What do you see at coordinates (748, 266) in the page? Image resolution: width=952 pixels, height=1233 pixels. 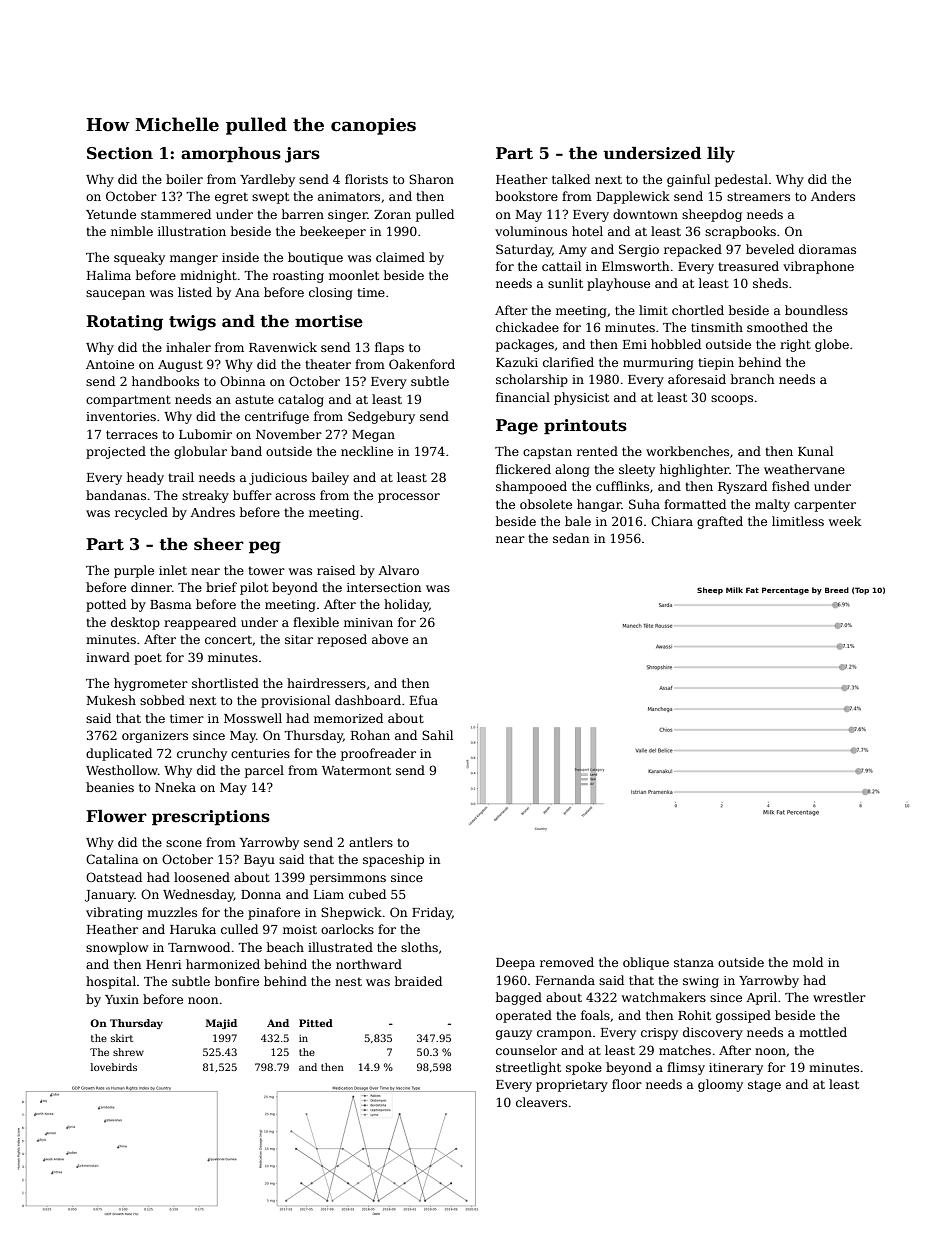 I see `treasured` at bounding box center [748, 266].
